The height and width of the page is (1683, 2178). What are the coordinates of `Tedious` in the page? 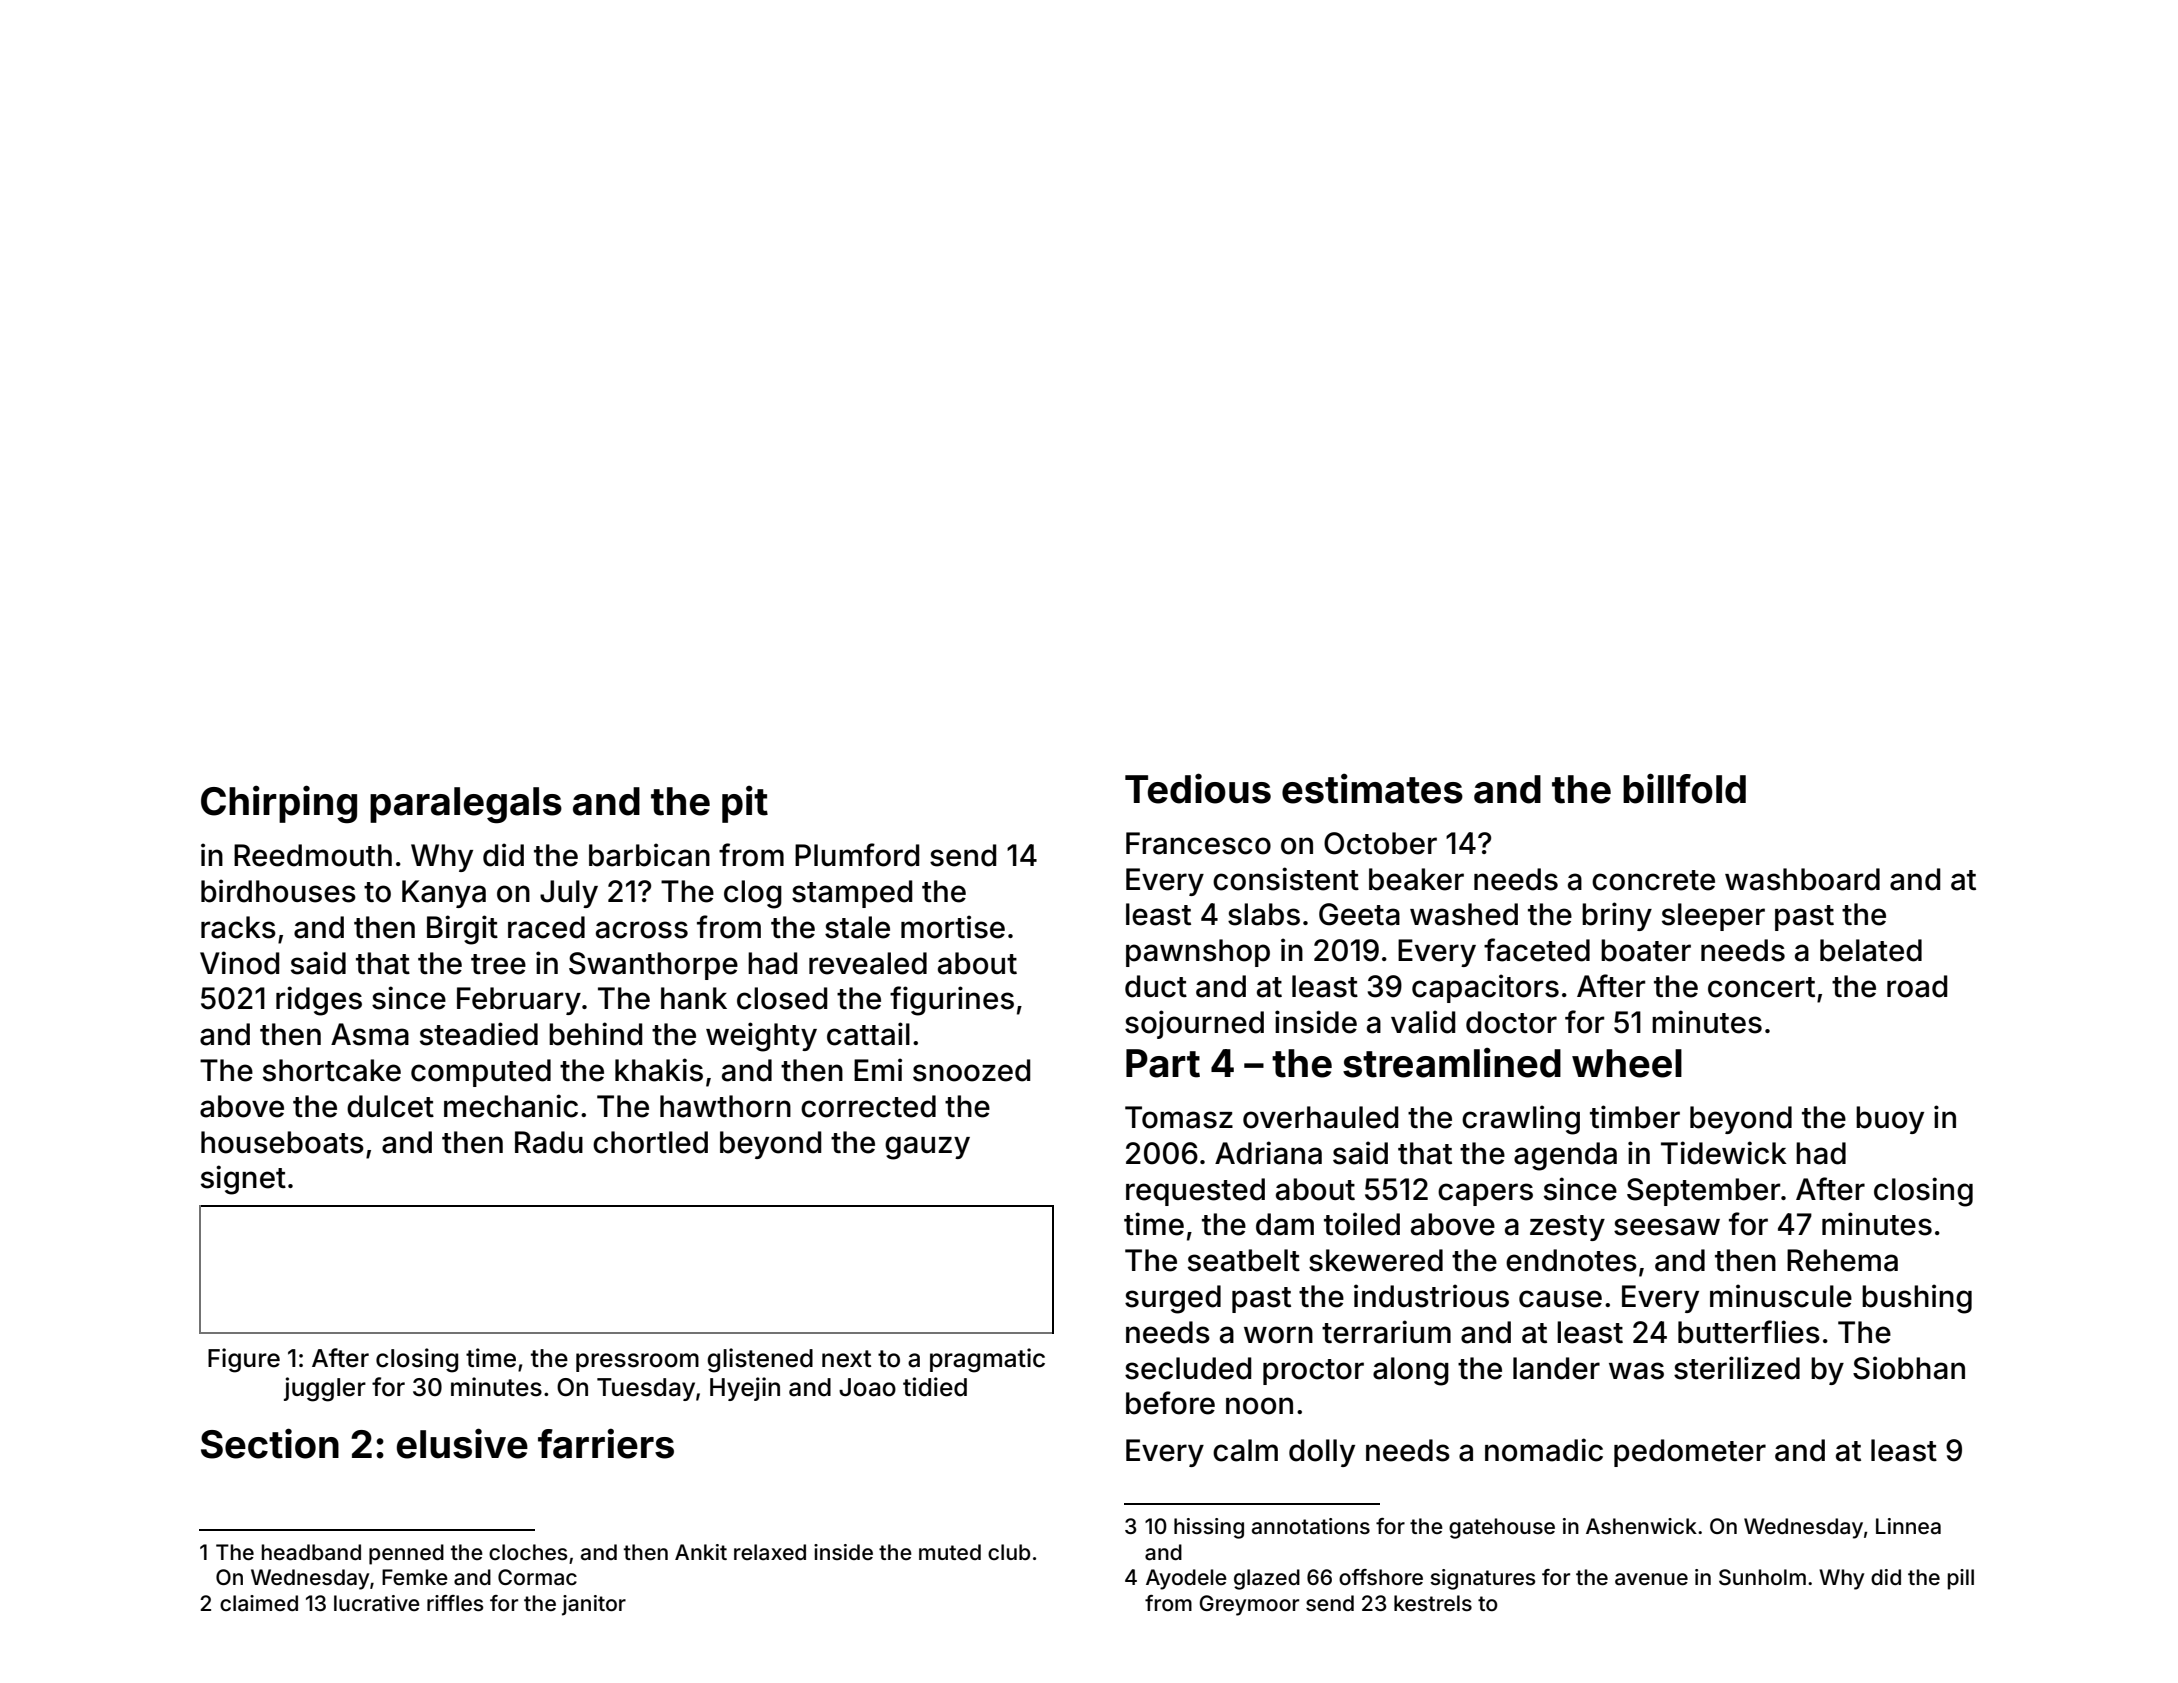 It's located at (1198, 788).
